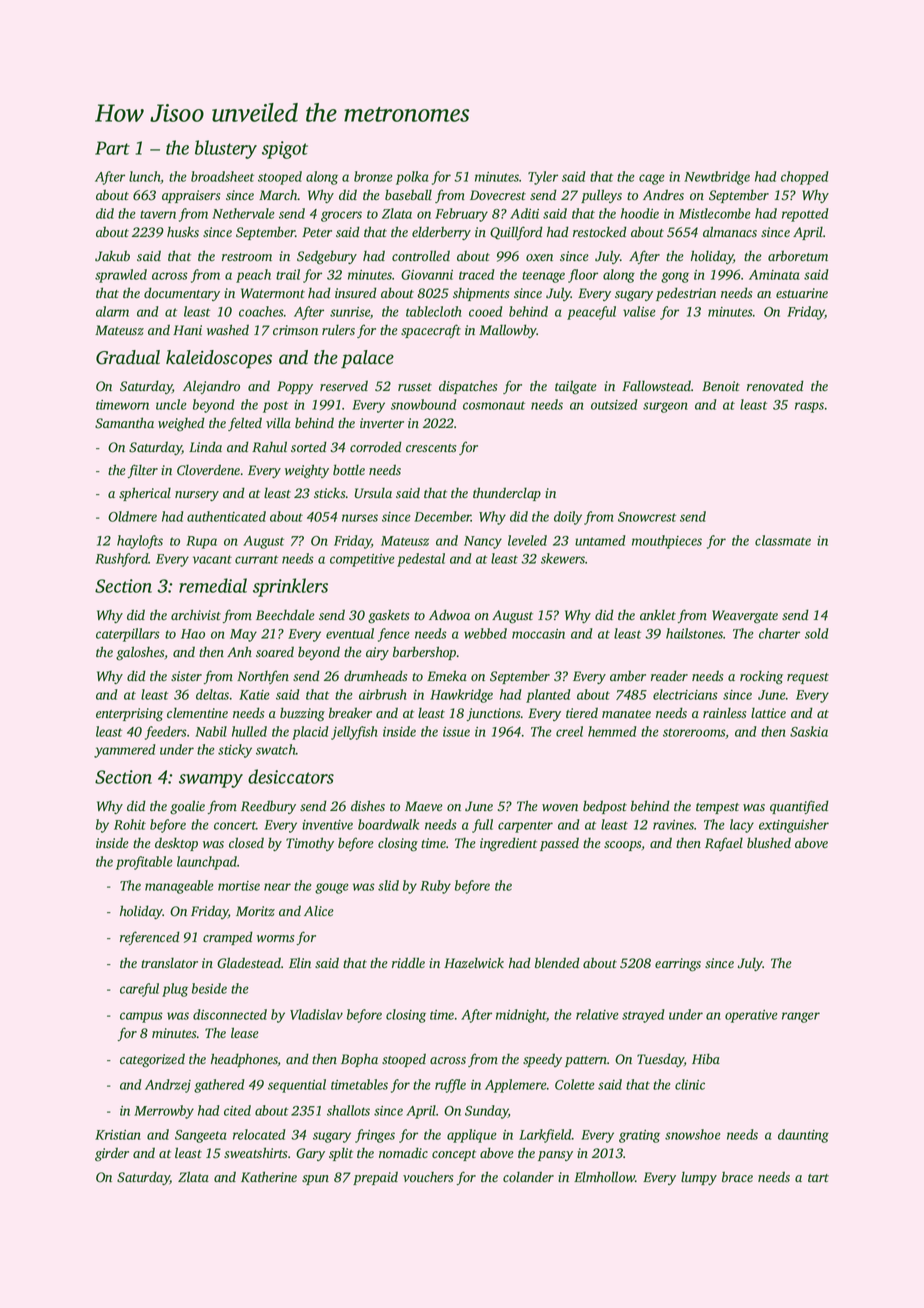  I want to click on Linda, so click(205, 446).
